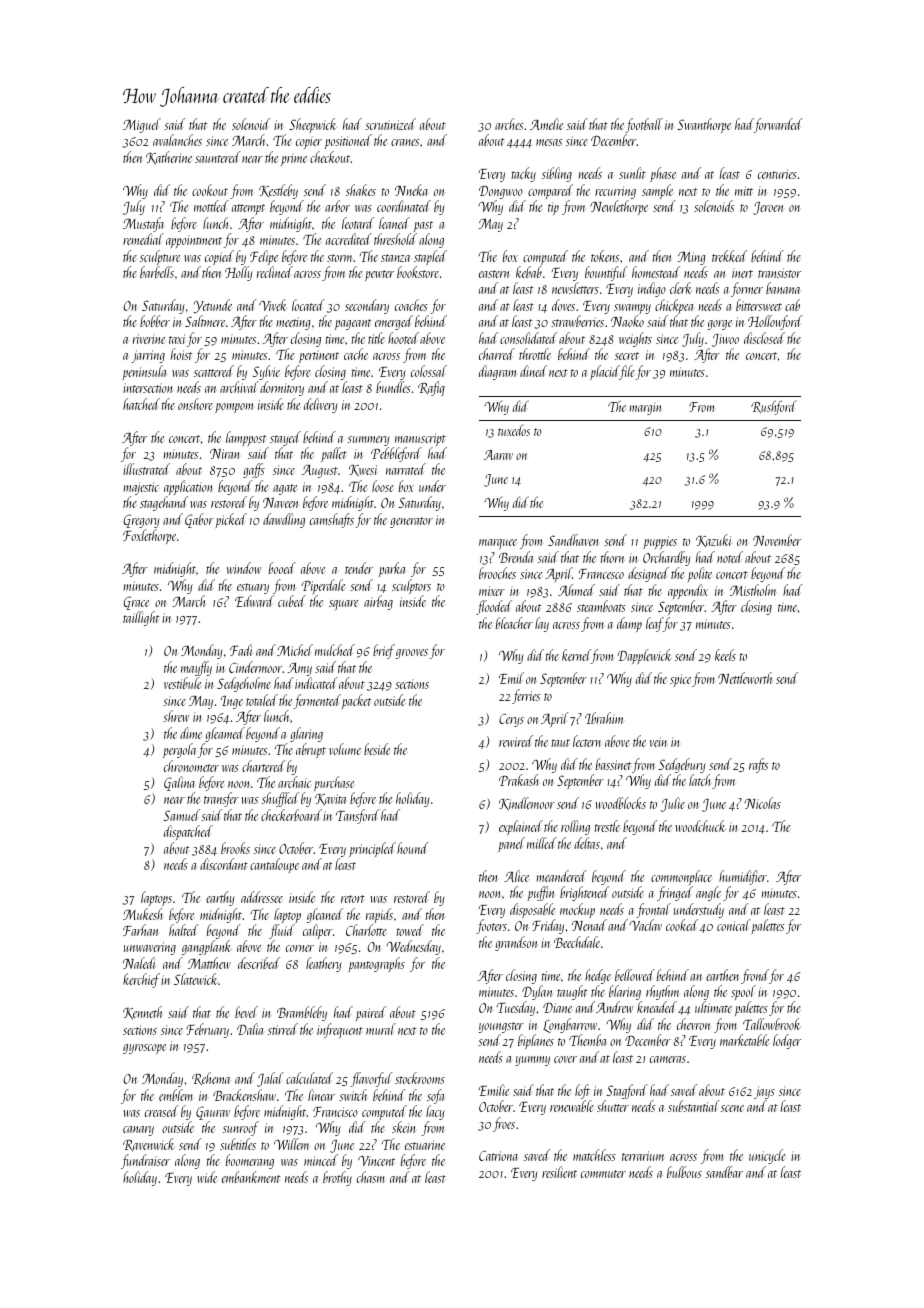  Describe the element at coordinates (155, 321) in the screenshot. I see `bobber` at that location.
